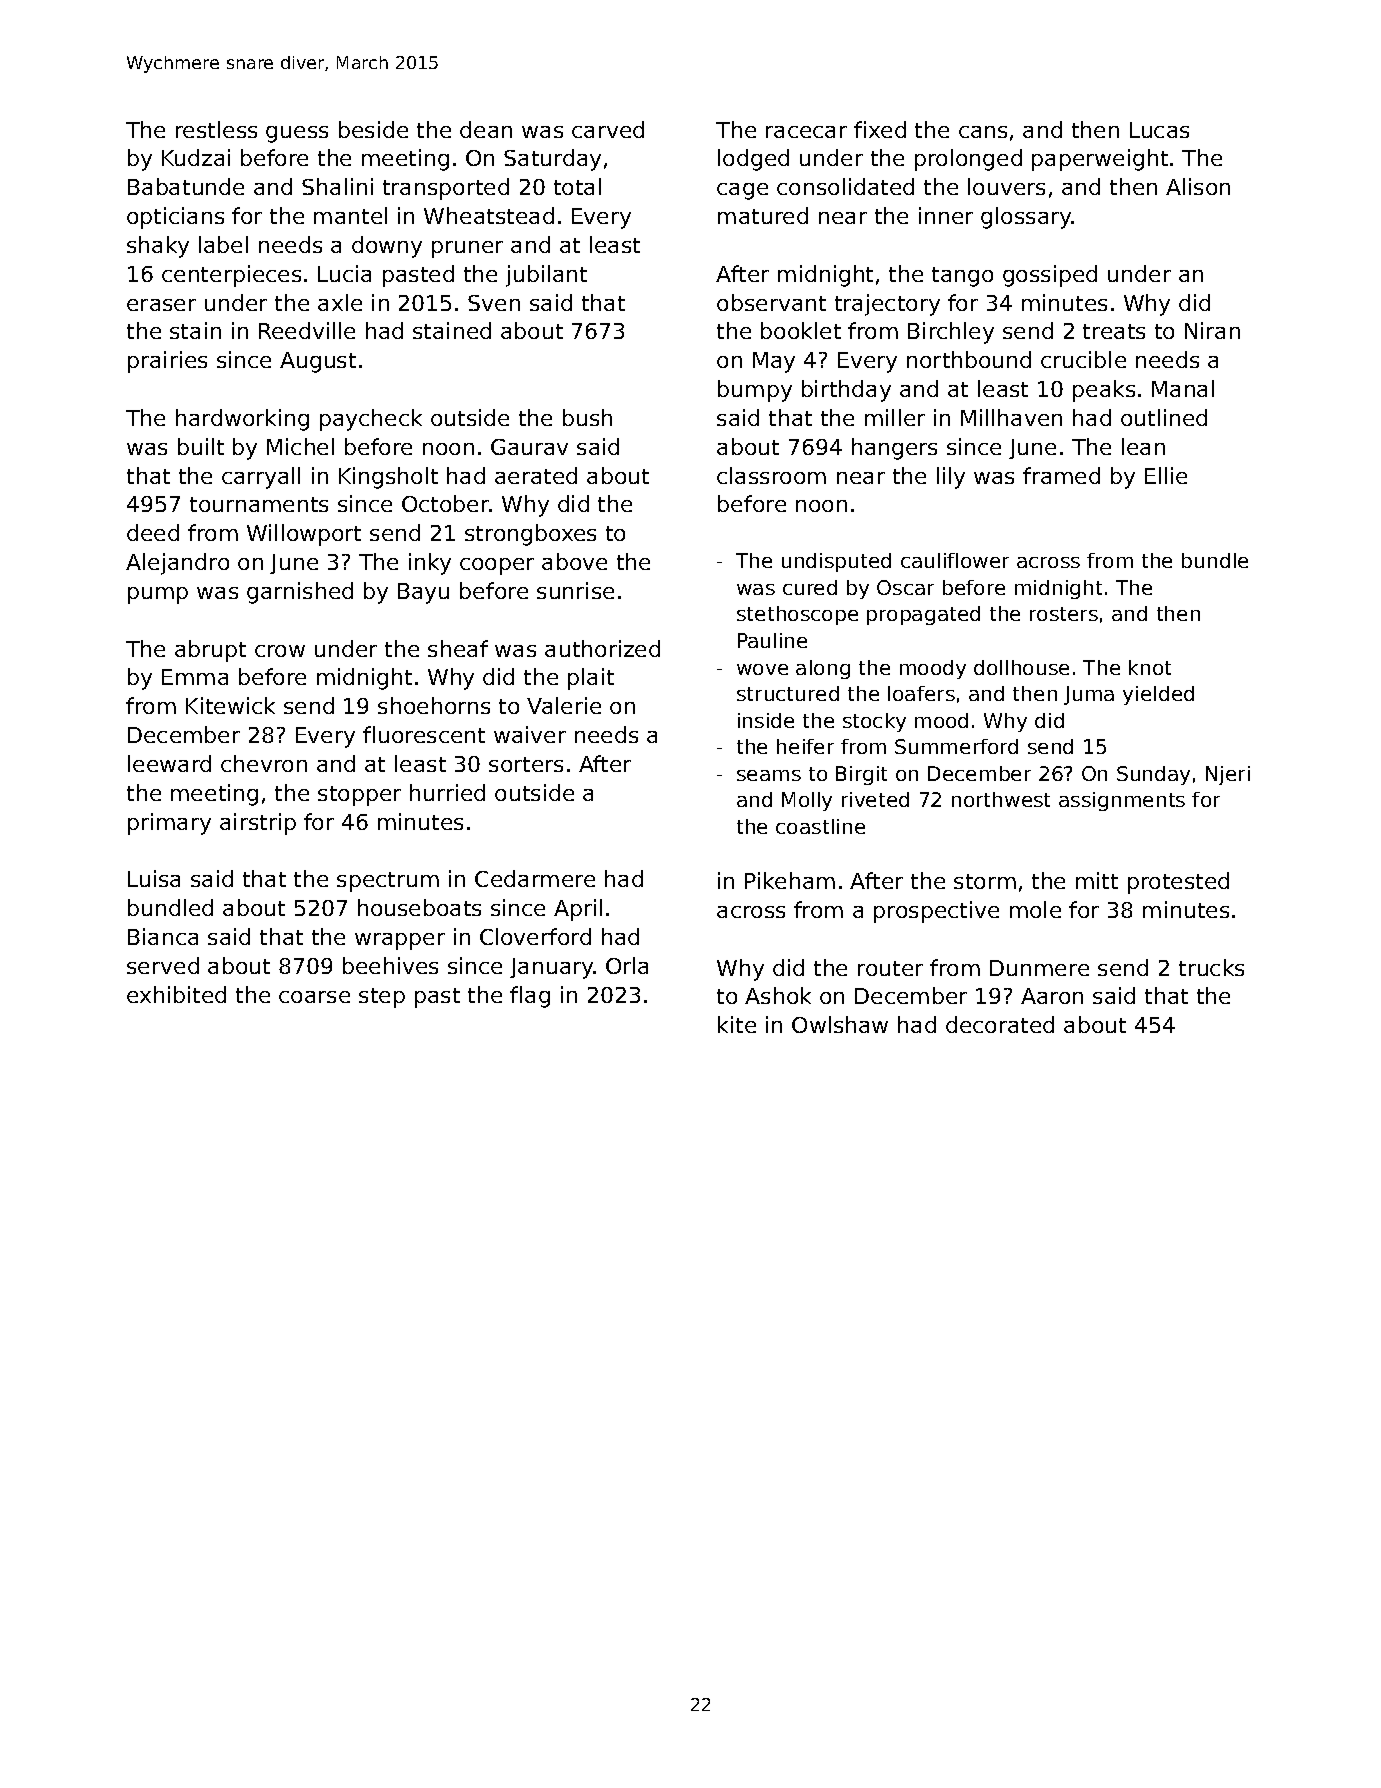 This screenshot has height=1788, width=1381. What do you see at coordinates (946, 215) in the screenshot?
I see `inner` at bounding box center [946, 215].
